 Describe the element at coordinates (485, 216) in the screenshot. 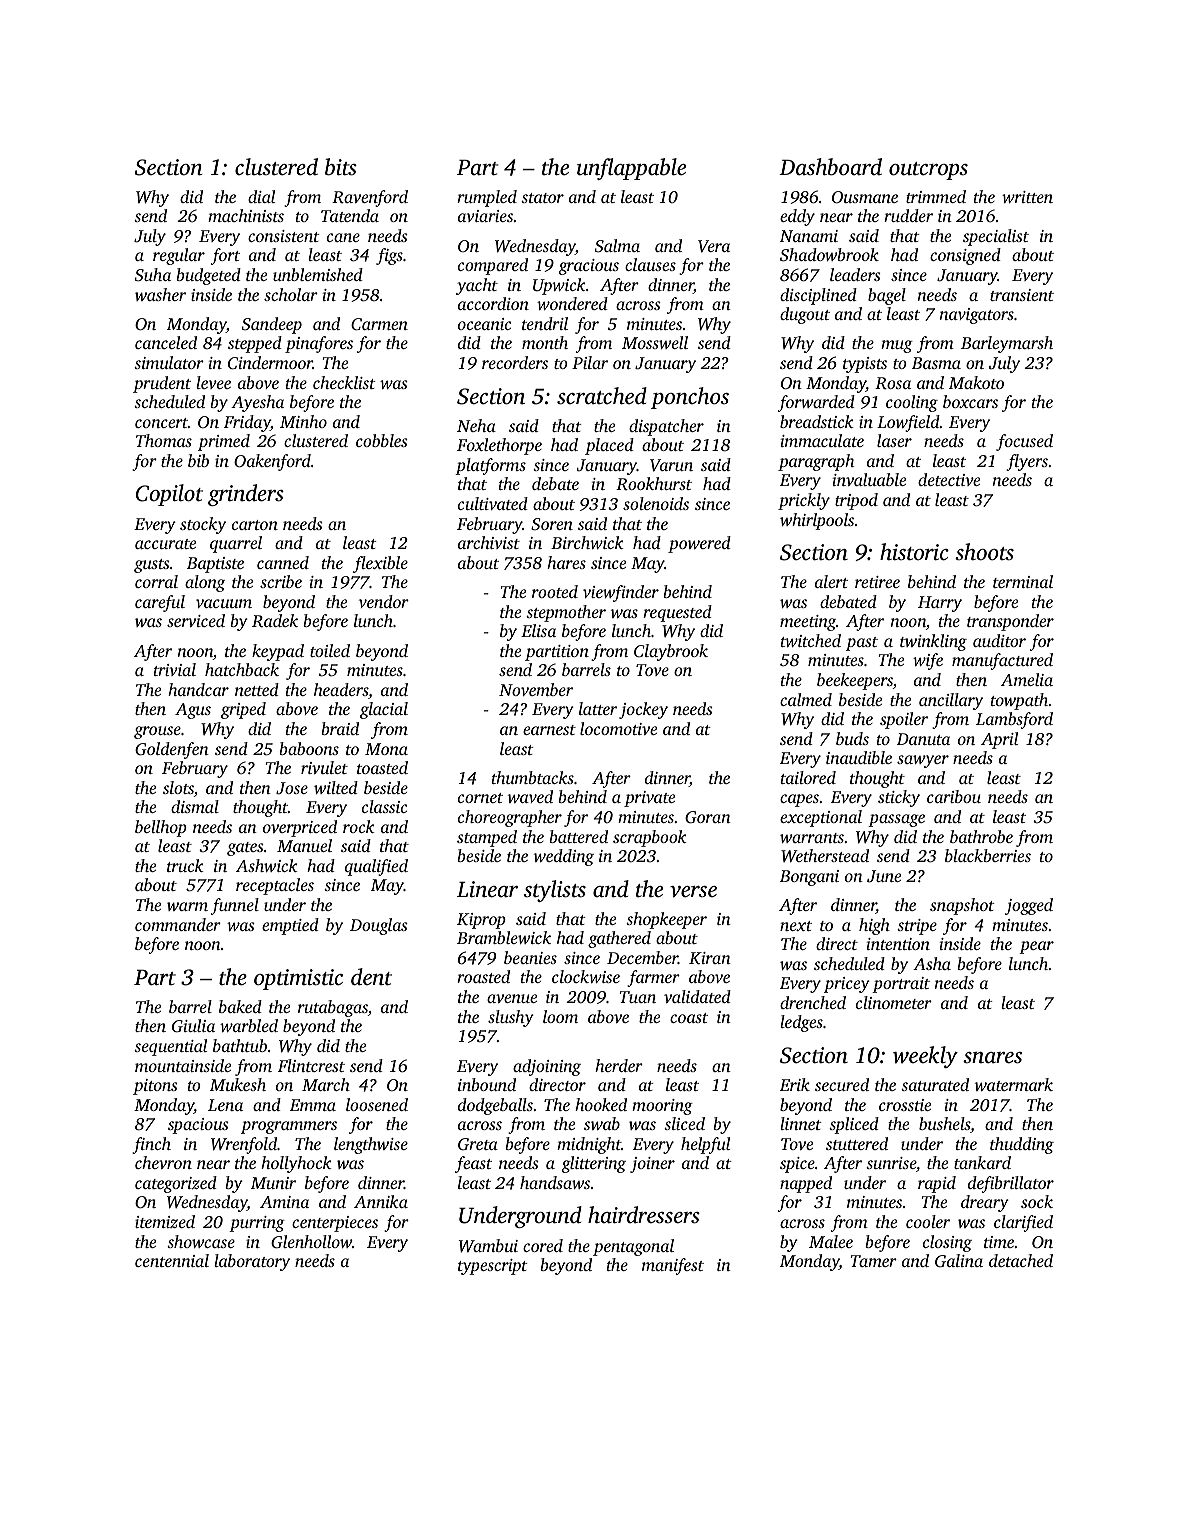

I see `aviaries` at that location.
